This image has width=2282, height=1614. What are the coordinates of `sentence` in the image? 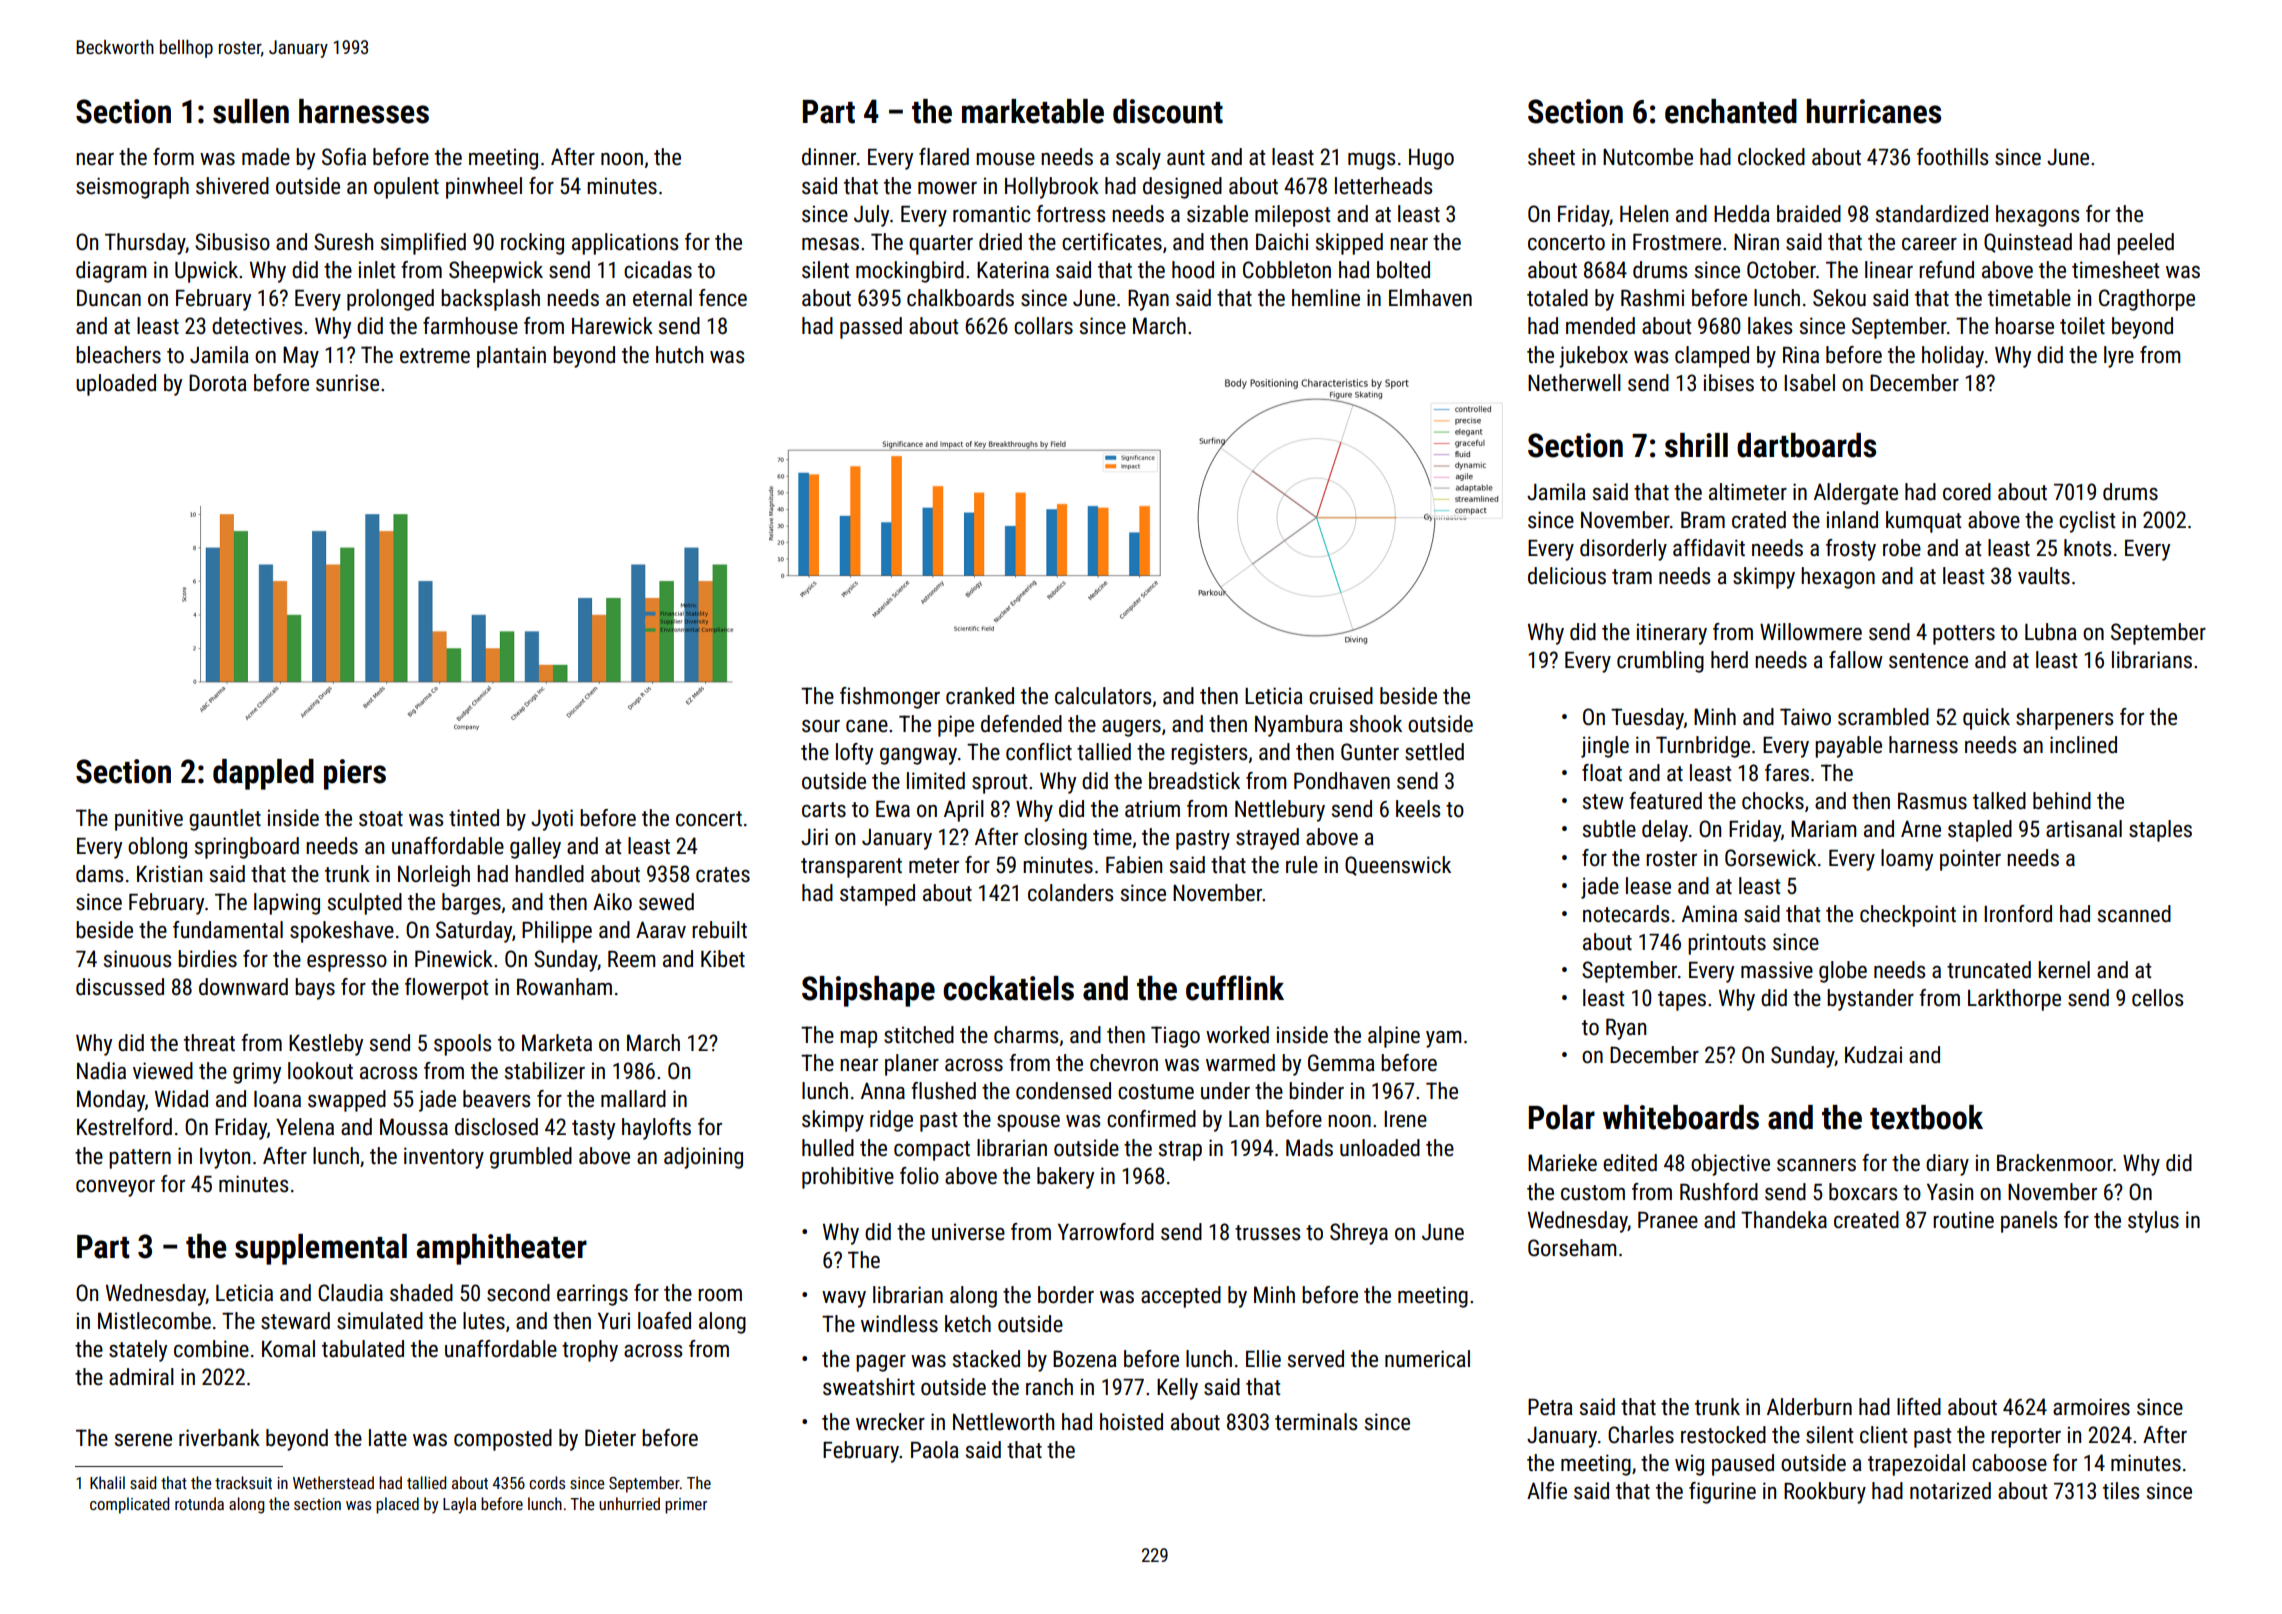 It's located at (1928, 661).
